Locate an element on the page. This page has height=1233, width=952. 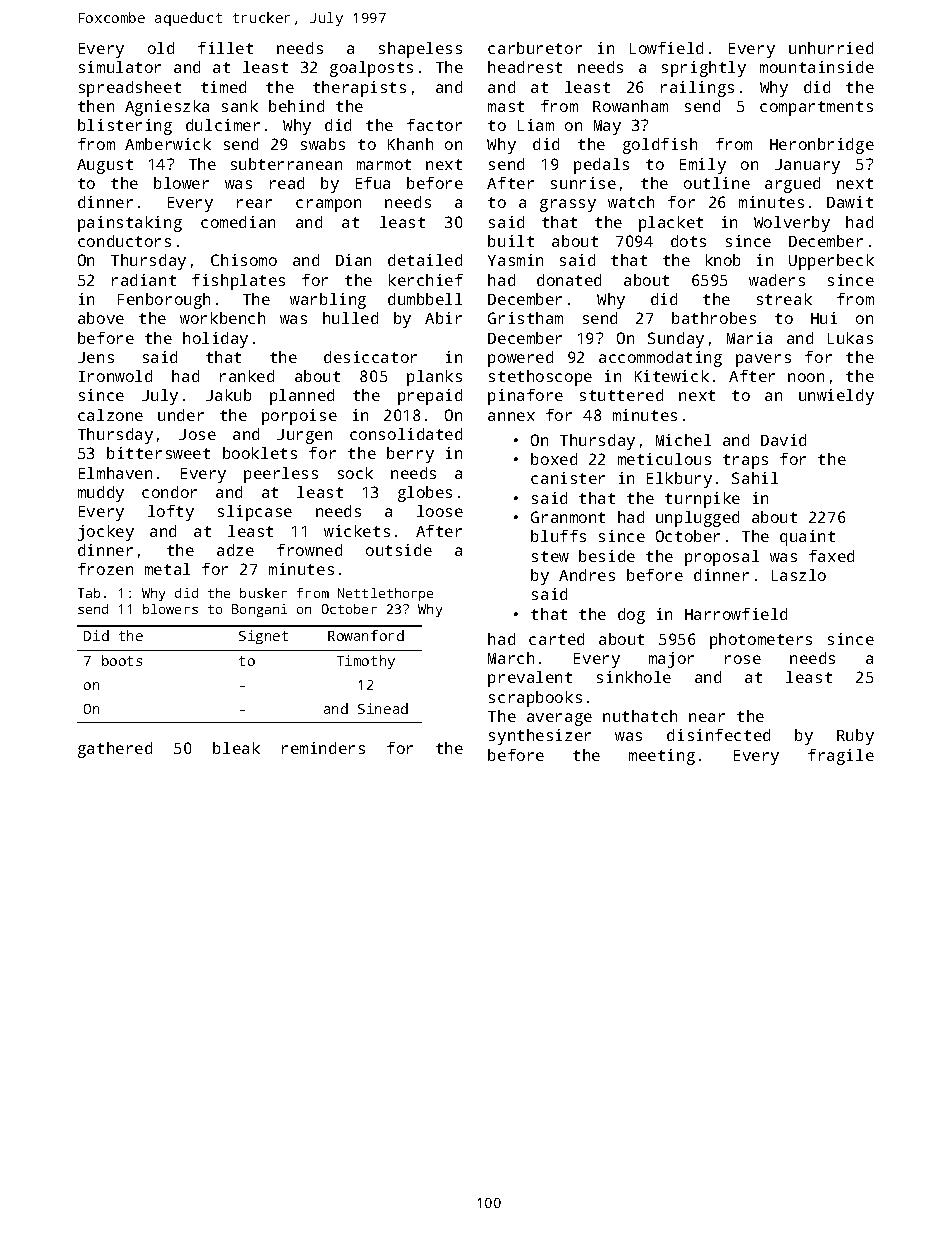
Lowfield is located at coordinates (666, 48).
